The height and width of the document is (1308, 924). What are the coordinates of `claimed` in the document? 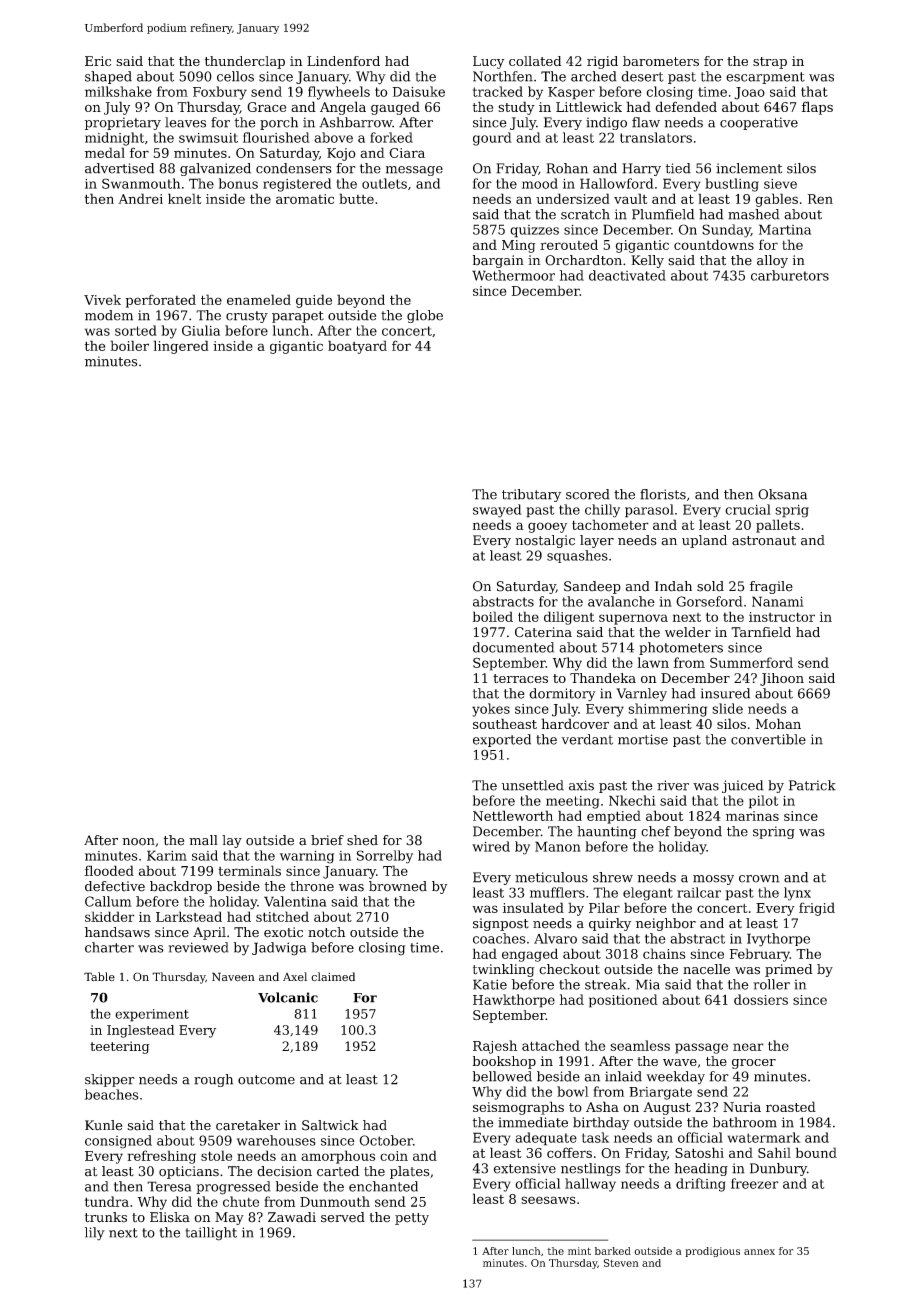 It's located at (333, 977).
